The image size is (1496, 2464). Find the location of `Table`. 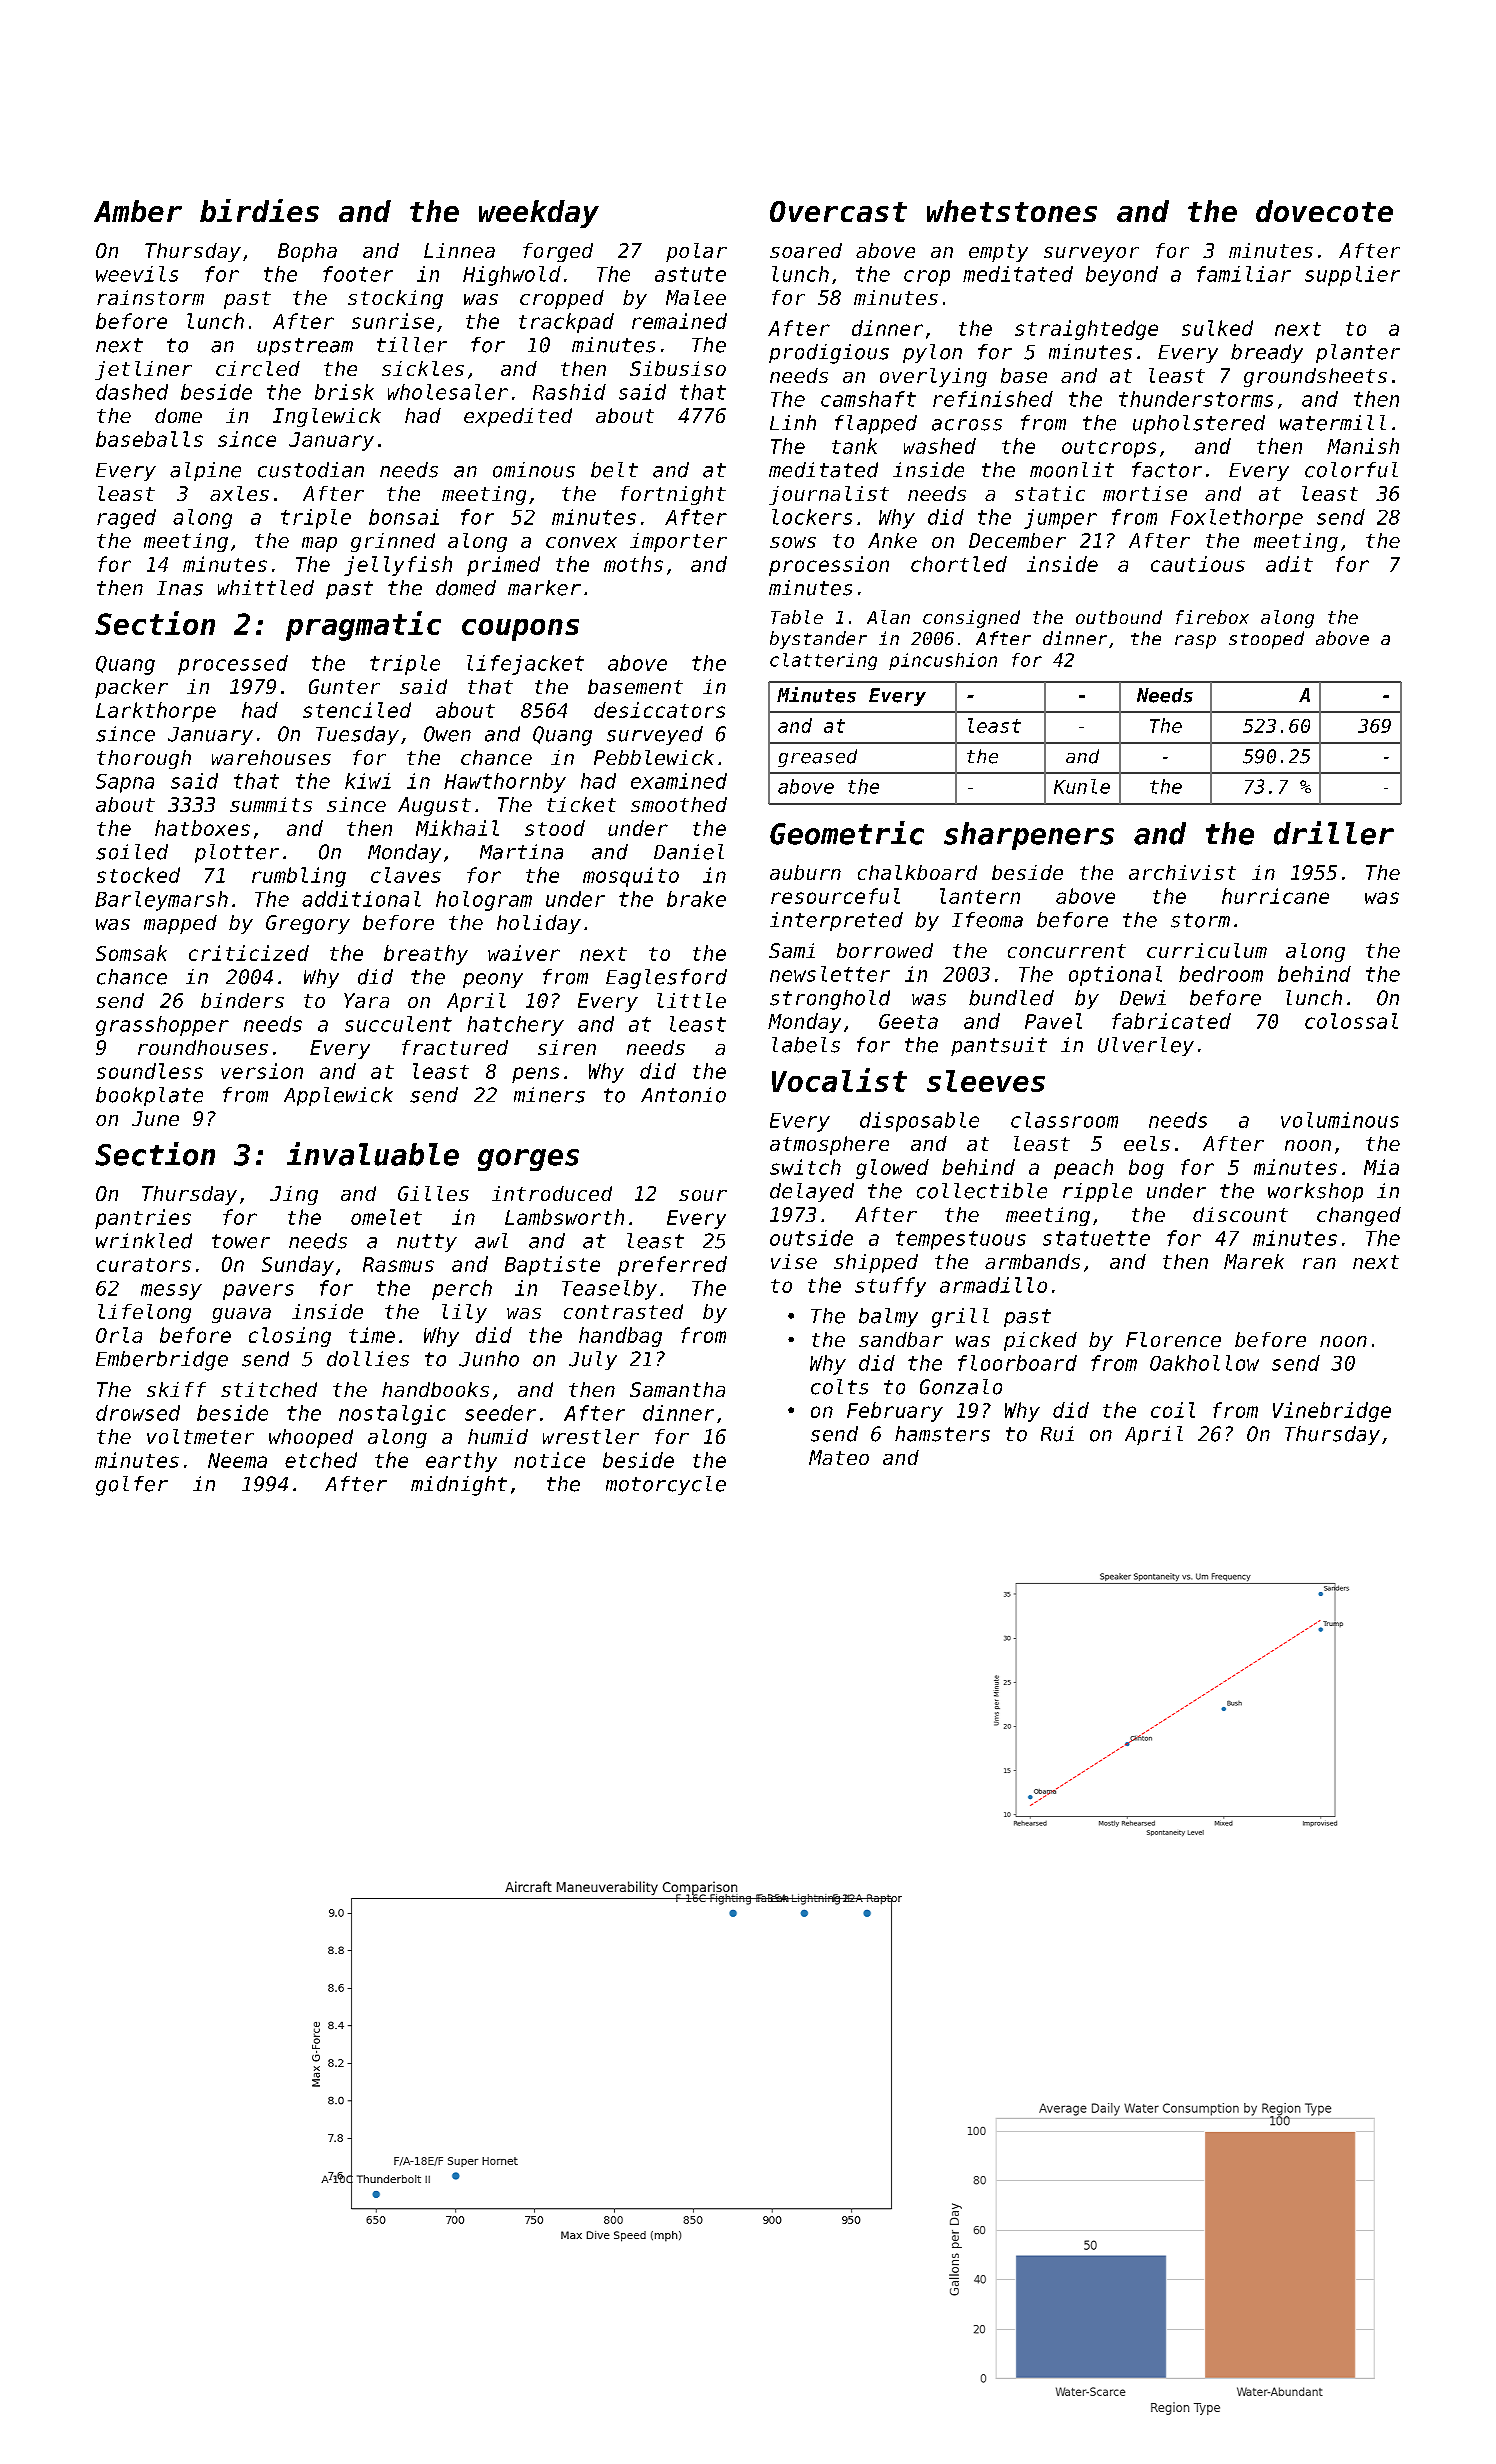

Table is located at coordinates (797, 617).
